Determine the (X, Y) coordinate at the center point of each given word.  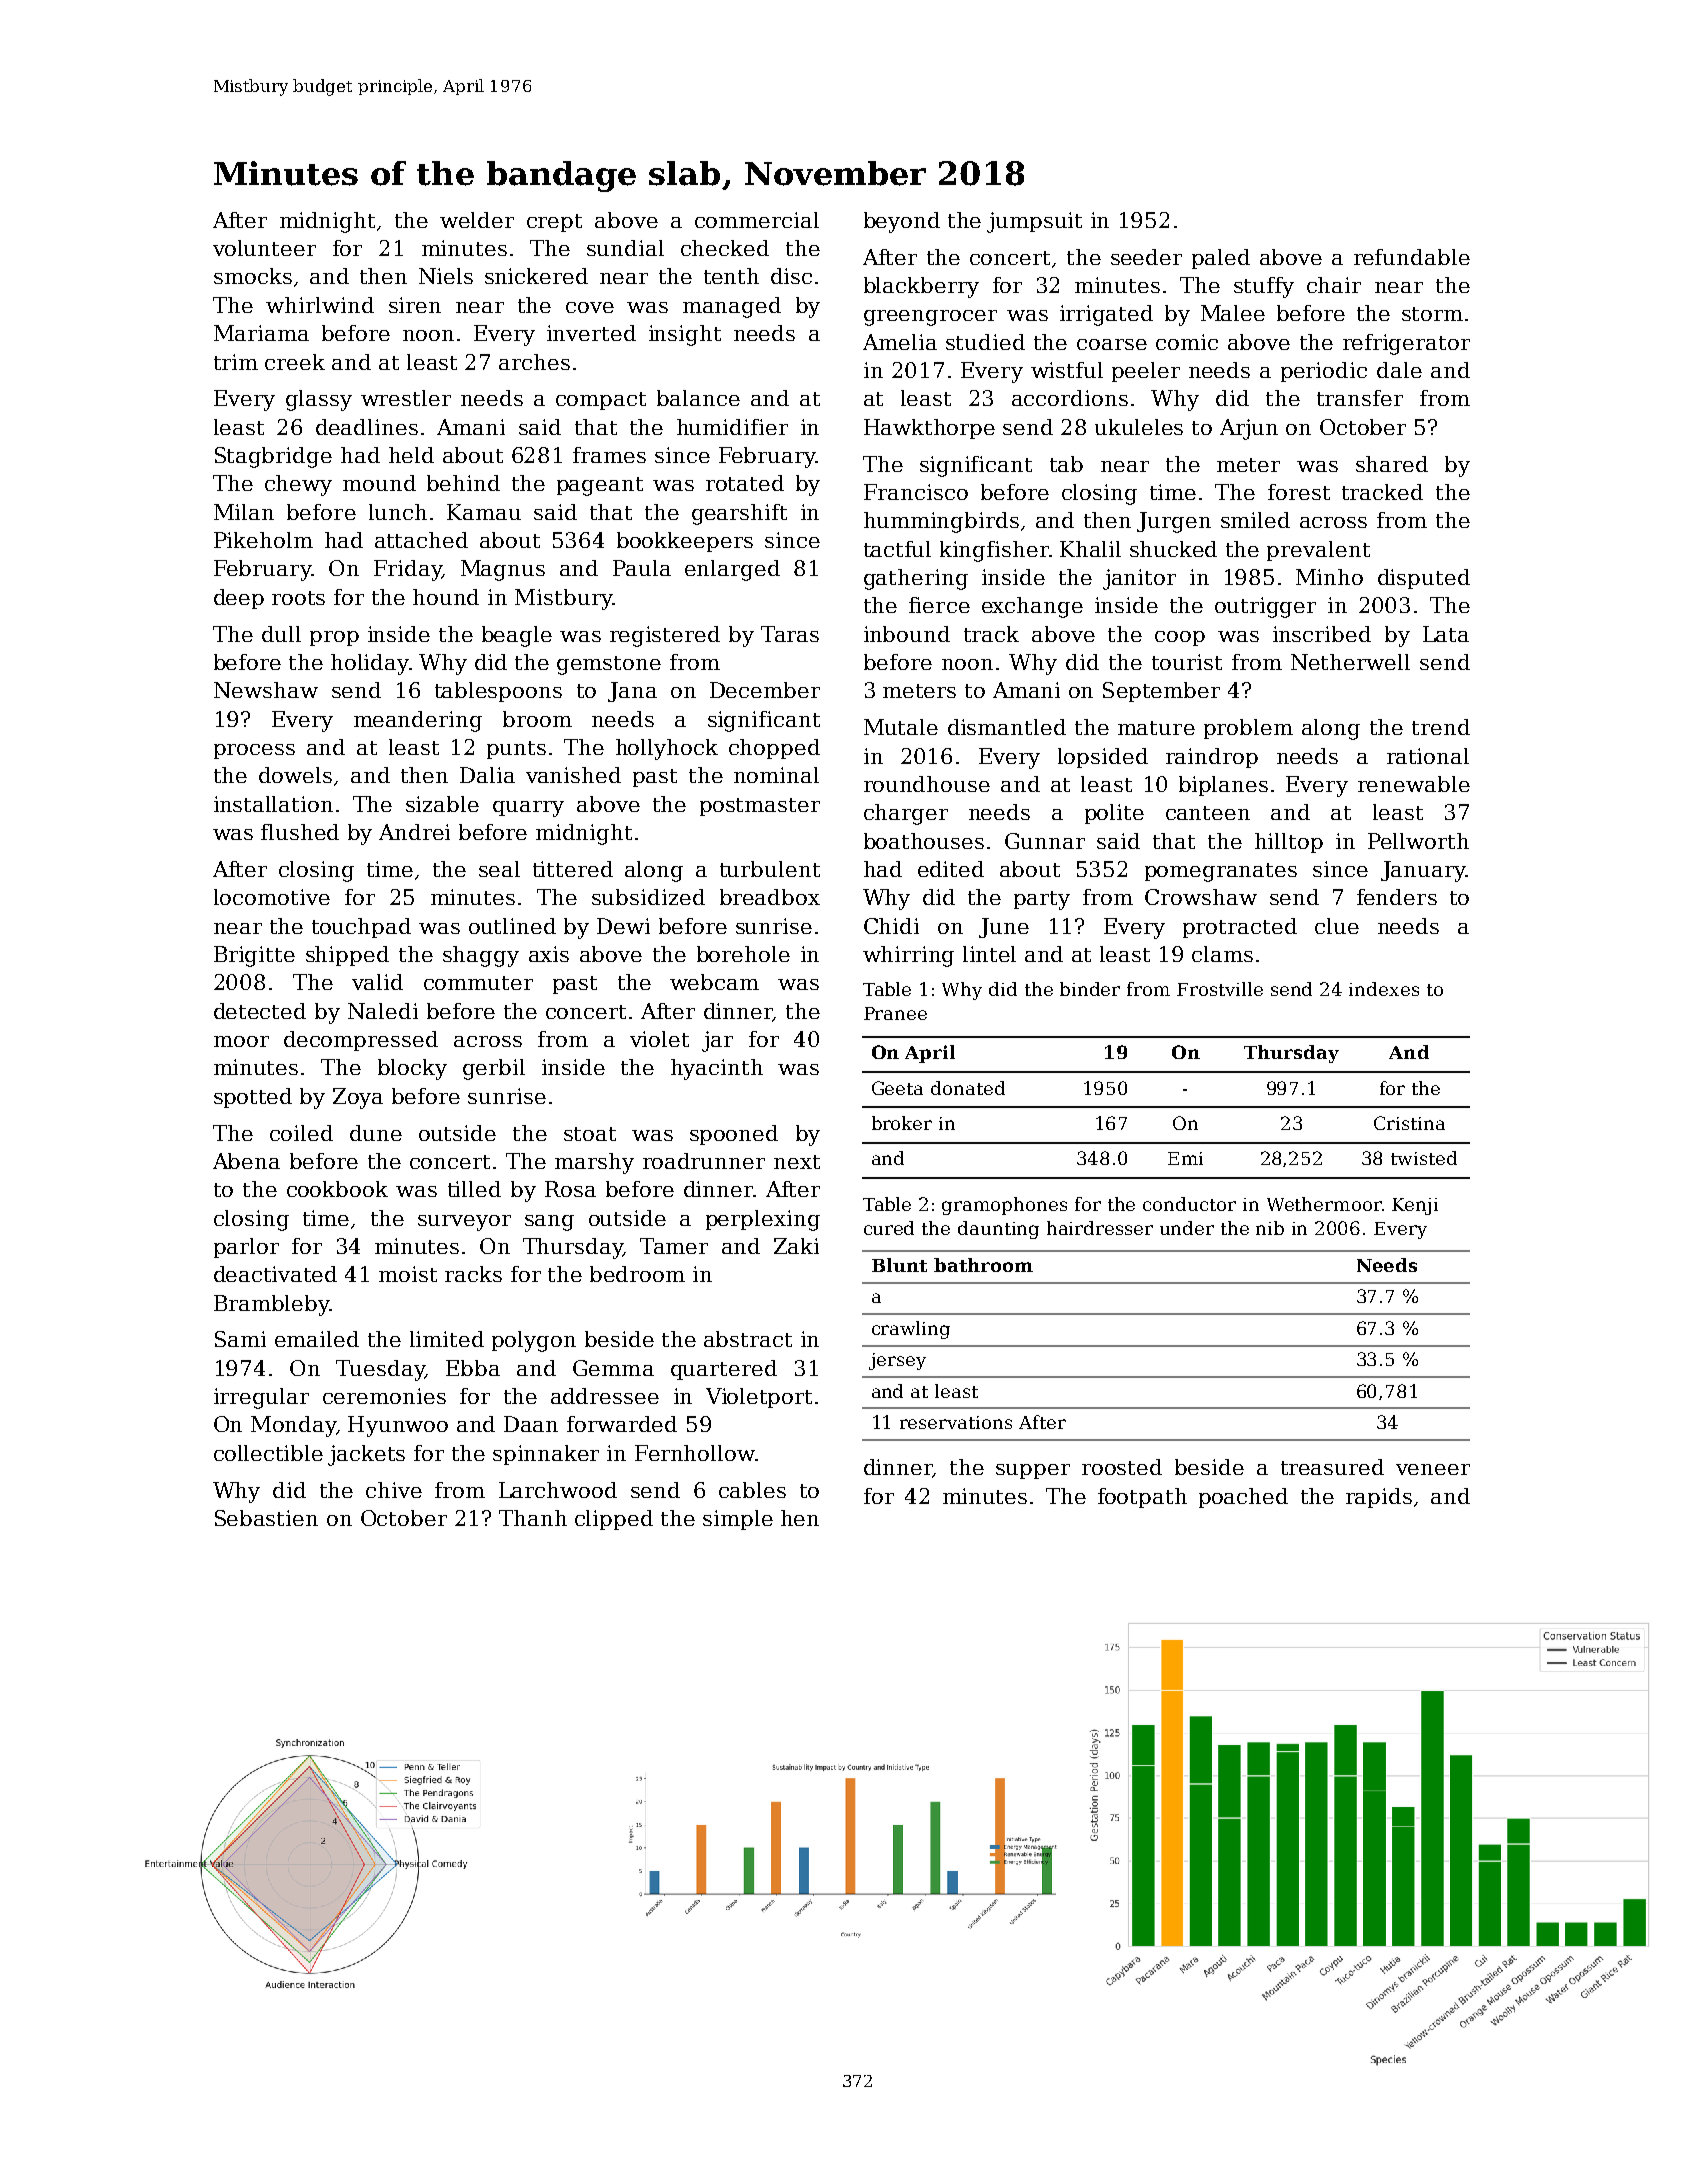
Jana (632, 692)
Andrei (414, 832)
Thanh (533, 1518)
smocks (253, 276)
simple (738, 1520)
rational (1428, 756)
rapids (1379, 1498)
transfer (1360, 398)
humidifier (732, 427)
